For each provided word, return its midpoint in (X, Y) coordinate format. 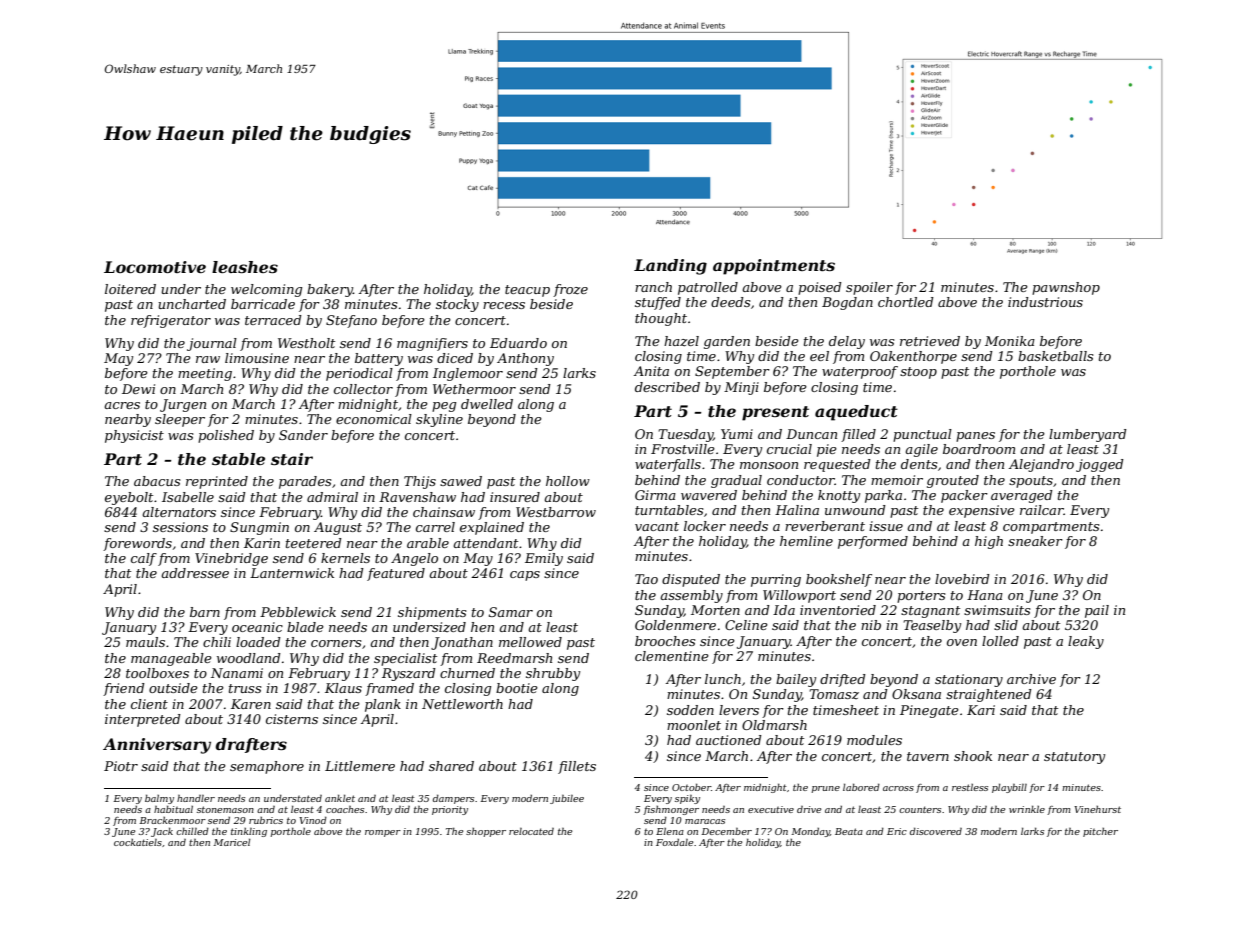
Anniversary (157, 746)
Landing (670, 267)
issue (886, 526)
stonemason (225, 809)
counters (920, 809)
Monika (1010, 341)
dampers (453, 799)
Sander (303, 435)
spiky (687, 799)
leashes (245, 267)
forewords (137, 544)
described (667, 387)
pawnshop (1066, 288)
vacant (657, 526)
